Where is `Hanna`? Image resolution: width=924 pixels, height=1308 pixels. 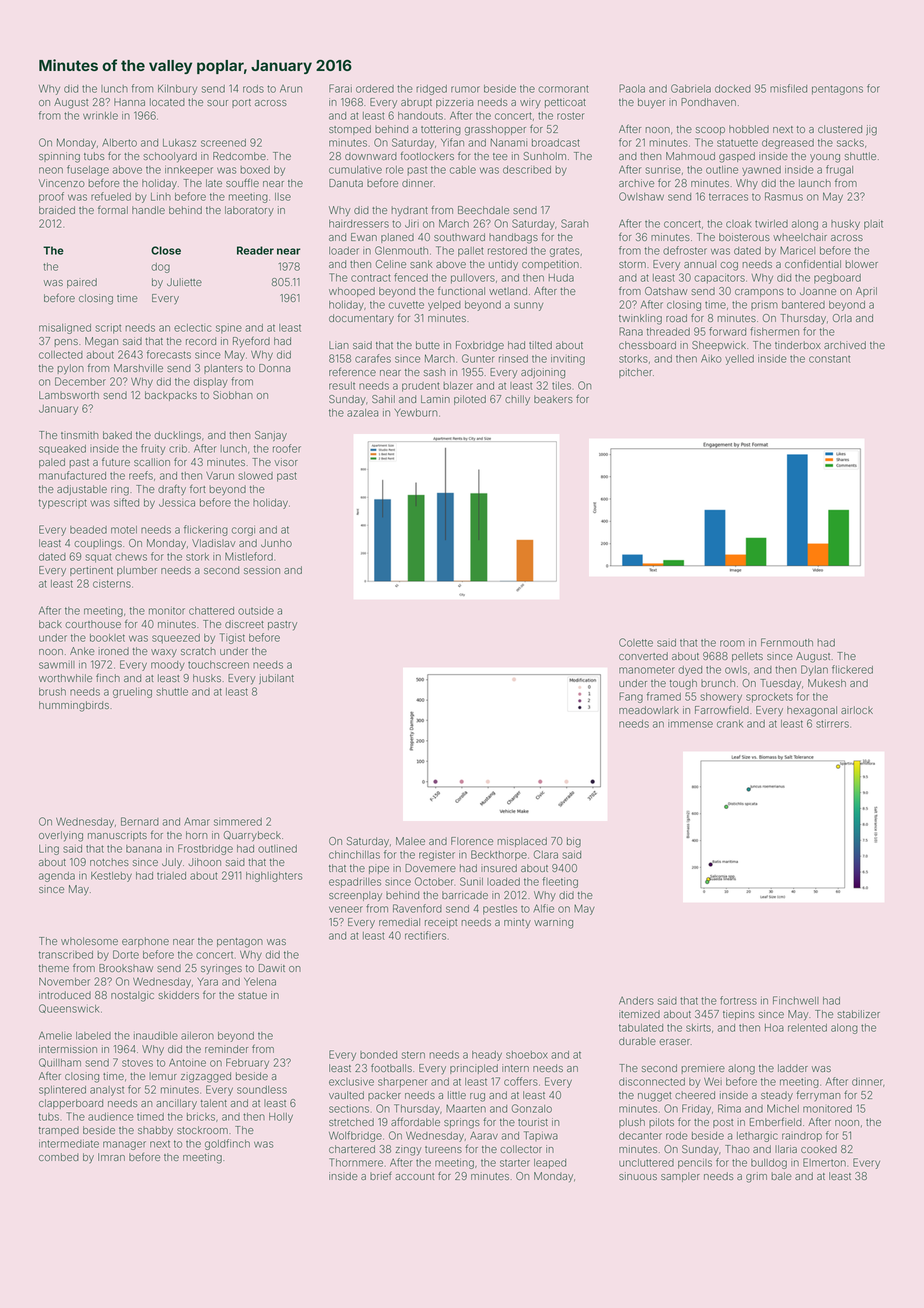 Hanna is located at coordinates (129, 102).
